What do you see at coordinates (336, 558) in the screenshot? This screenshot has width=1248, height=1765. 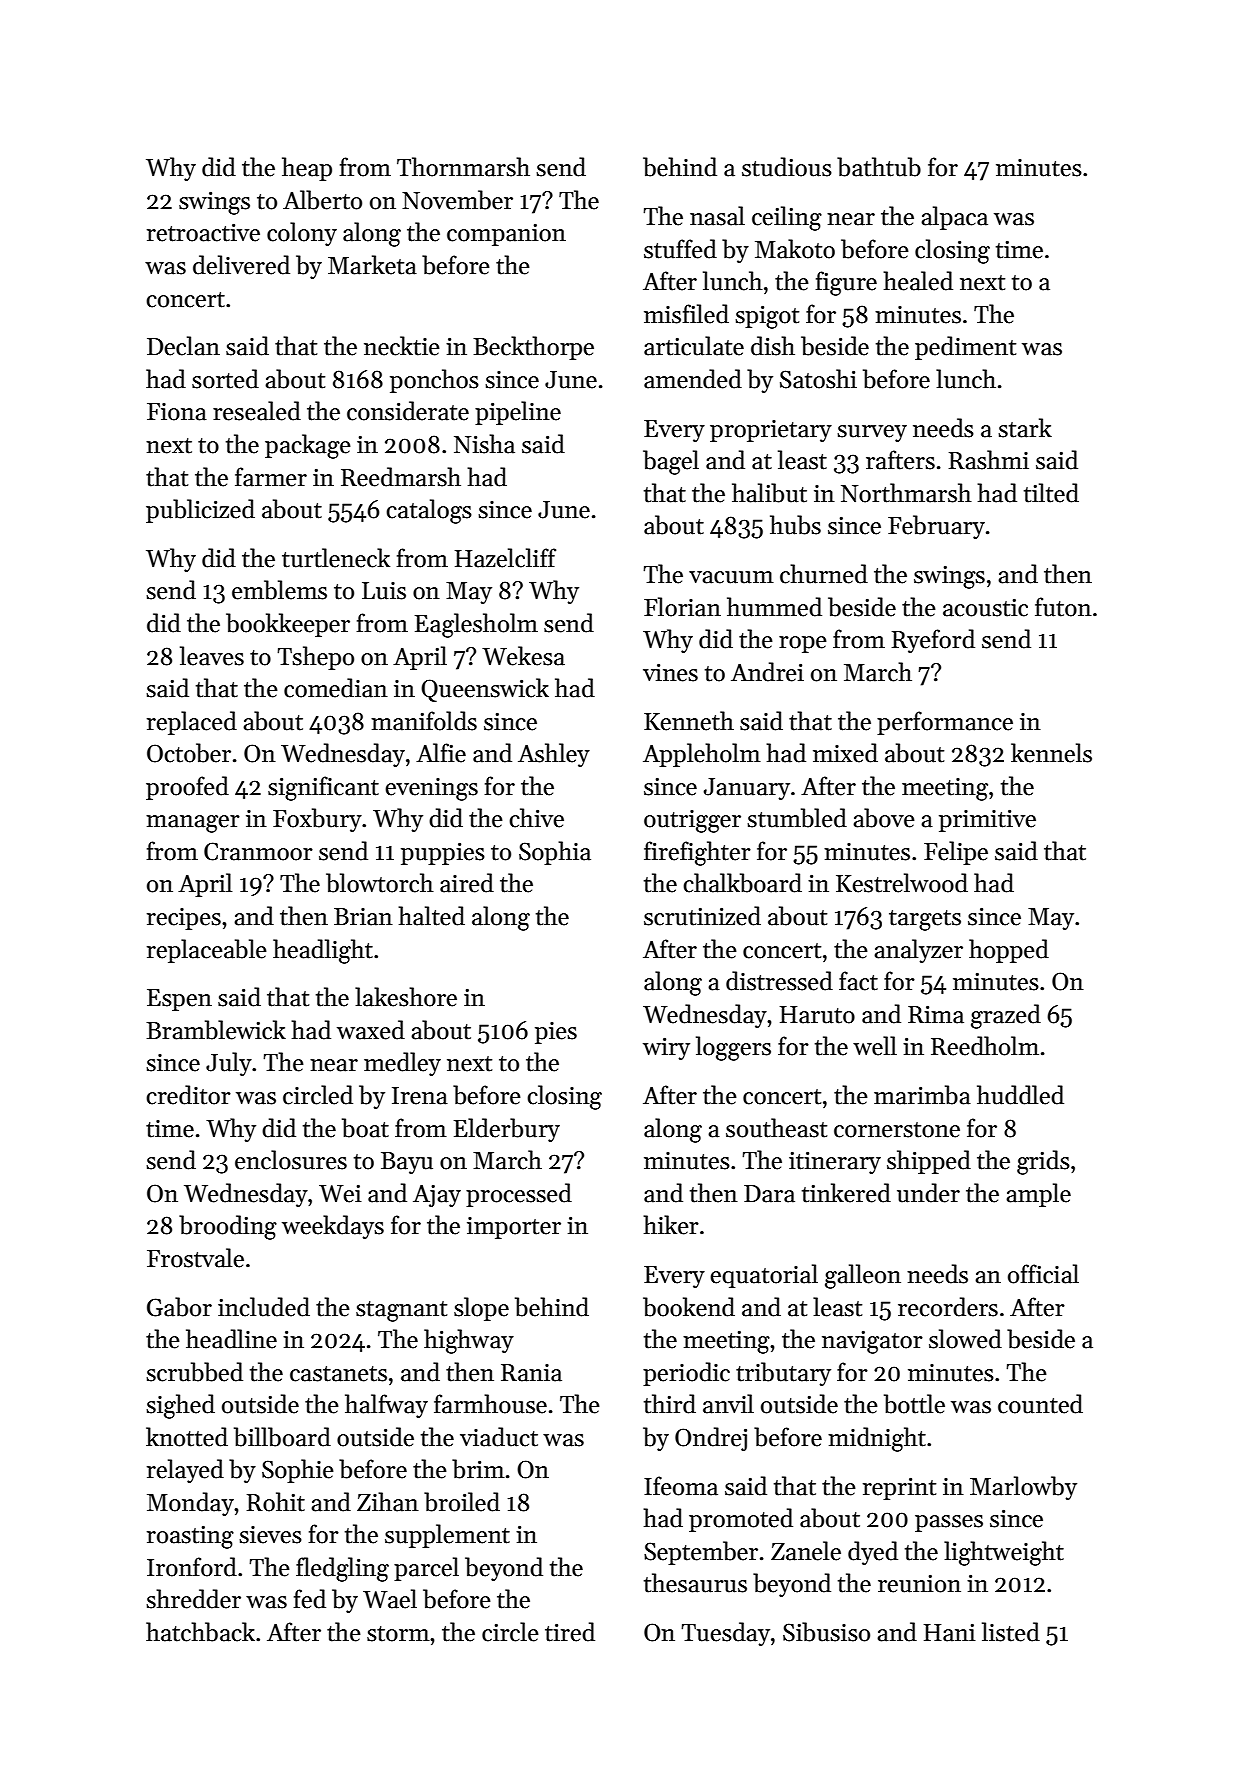 I see `turtleneck` at bounding box center [336, 558].
